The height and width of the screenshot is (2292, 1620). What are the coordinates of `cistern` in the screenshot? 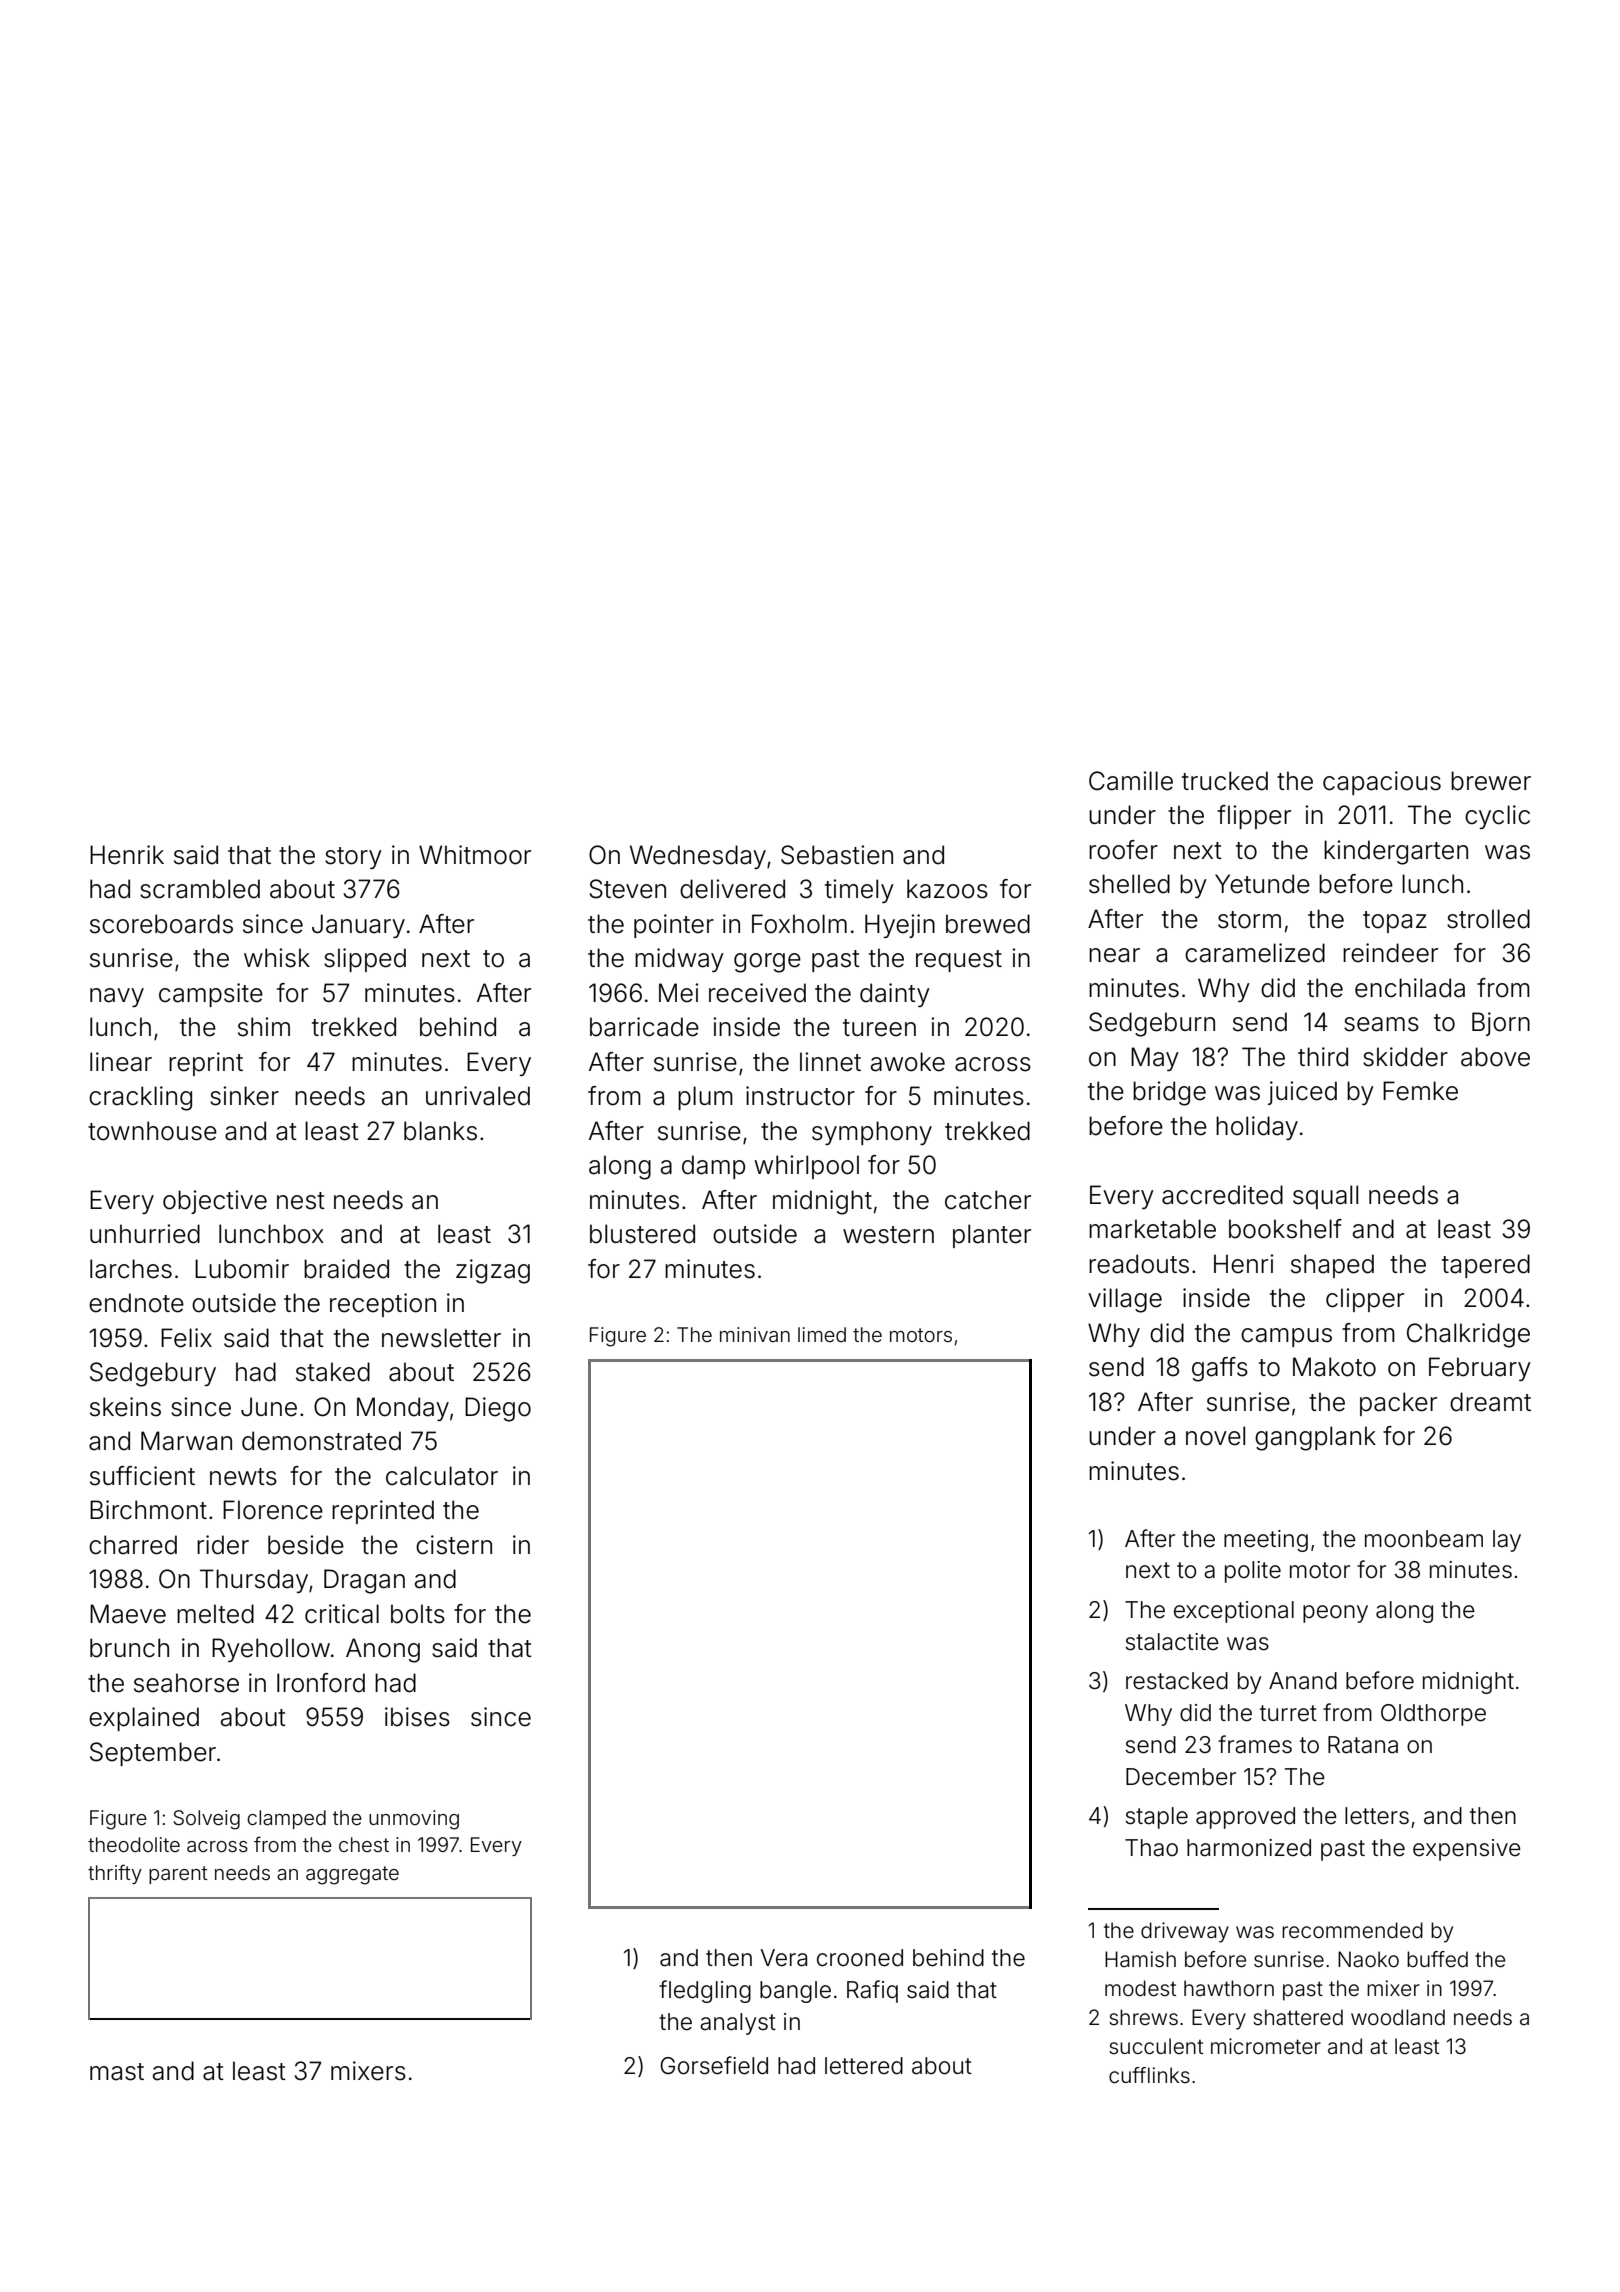 It's located at (454, 1545).
